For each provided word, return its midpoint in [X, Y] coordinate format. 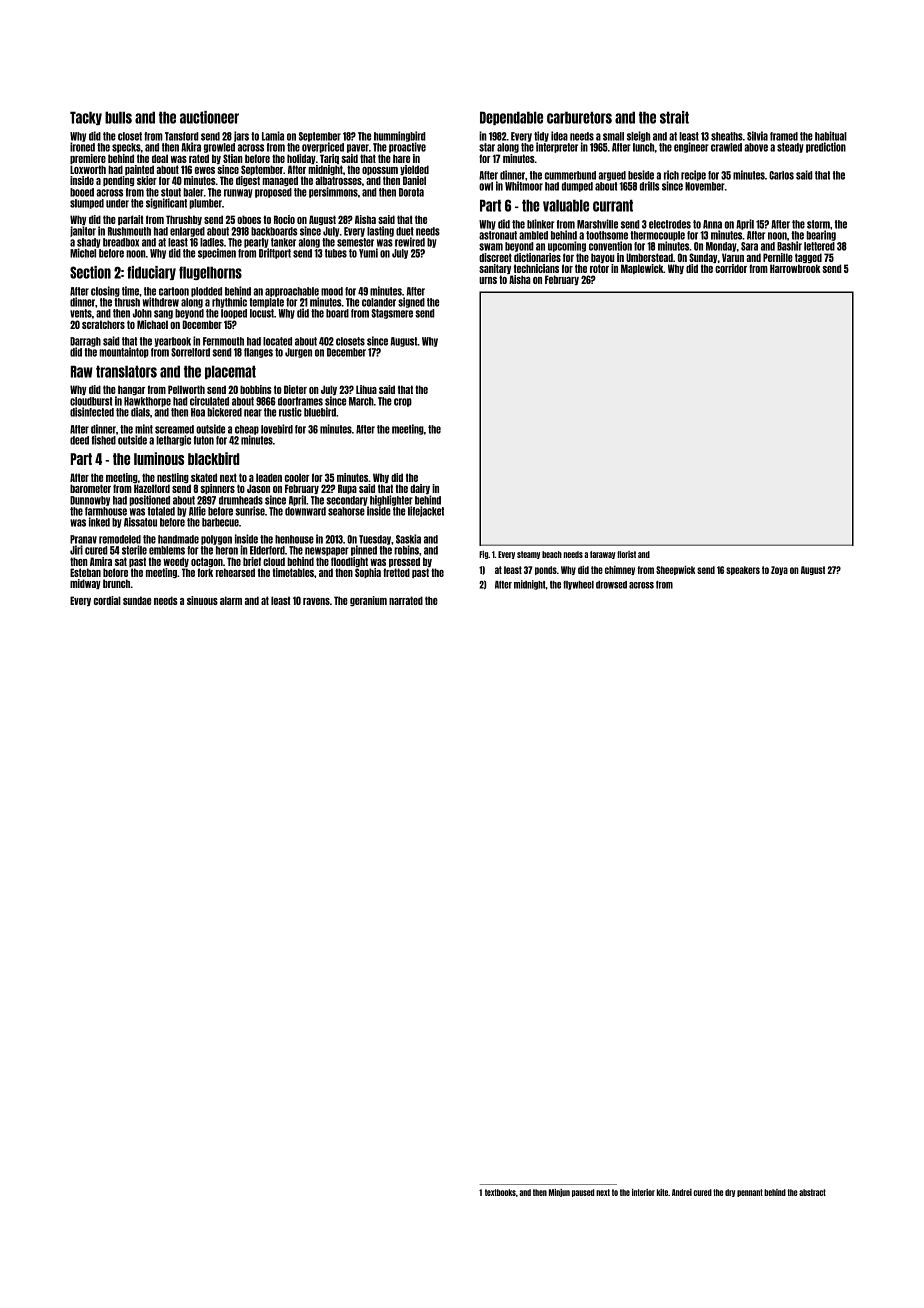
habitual [831, 136]
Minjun [559, 1193]
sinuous [202, 600]
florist [626, 554]
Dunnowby [90, 501]
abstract [812, 1192]
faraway [603, 555]
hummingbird [400, 136]
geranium [368, 601]
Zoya [779, 570]
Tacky [86, 118]
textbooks [500, 1192]
